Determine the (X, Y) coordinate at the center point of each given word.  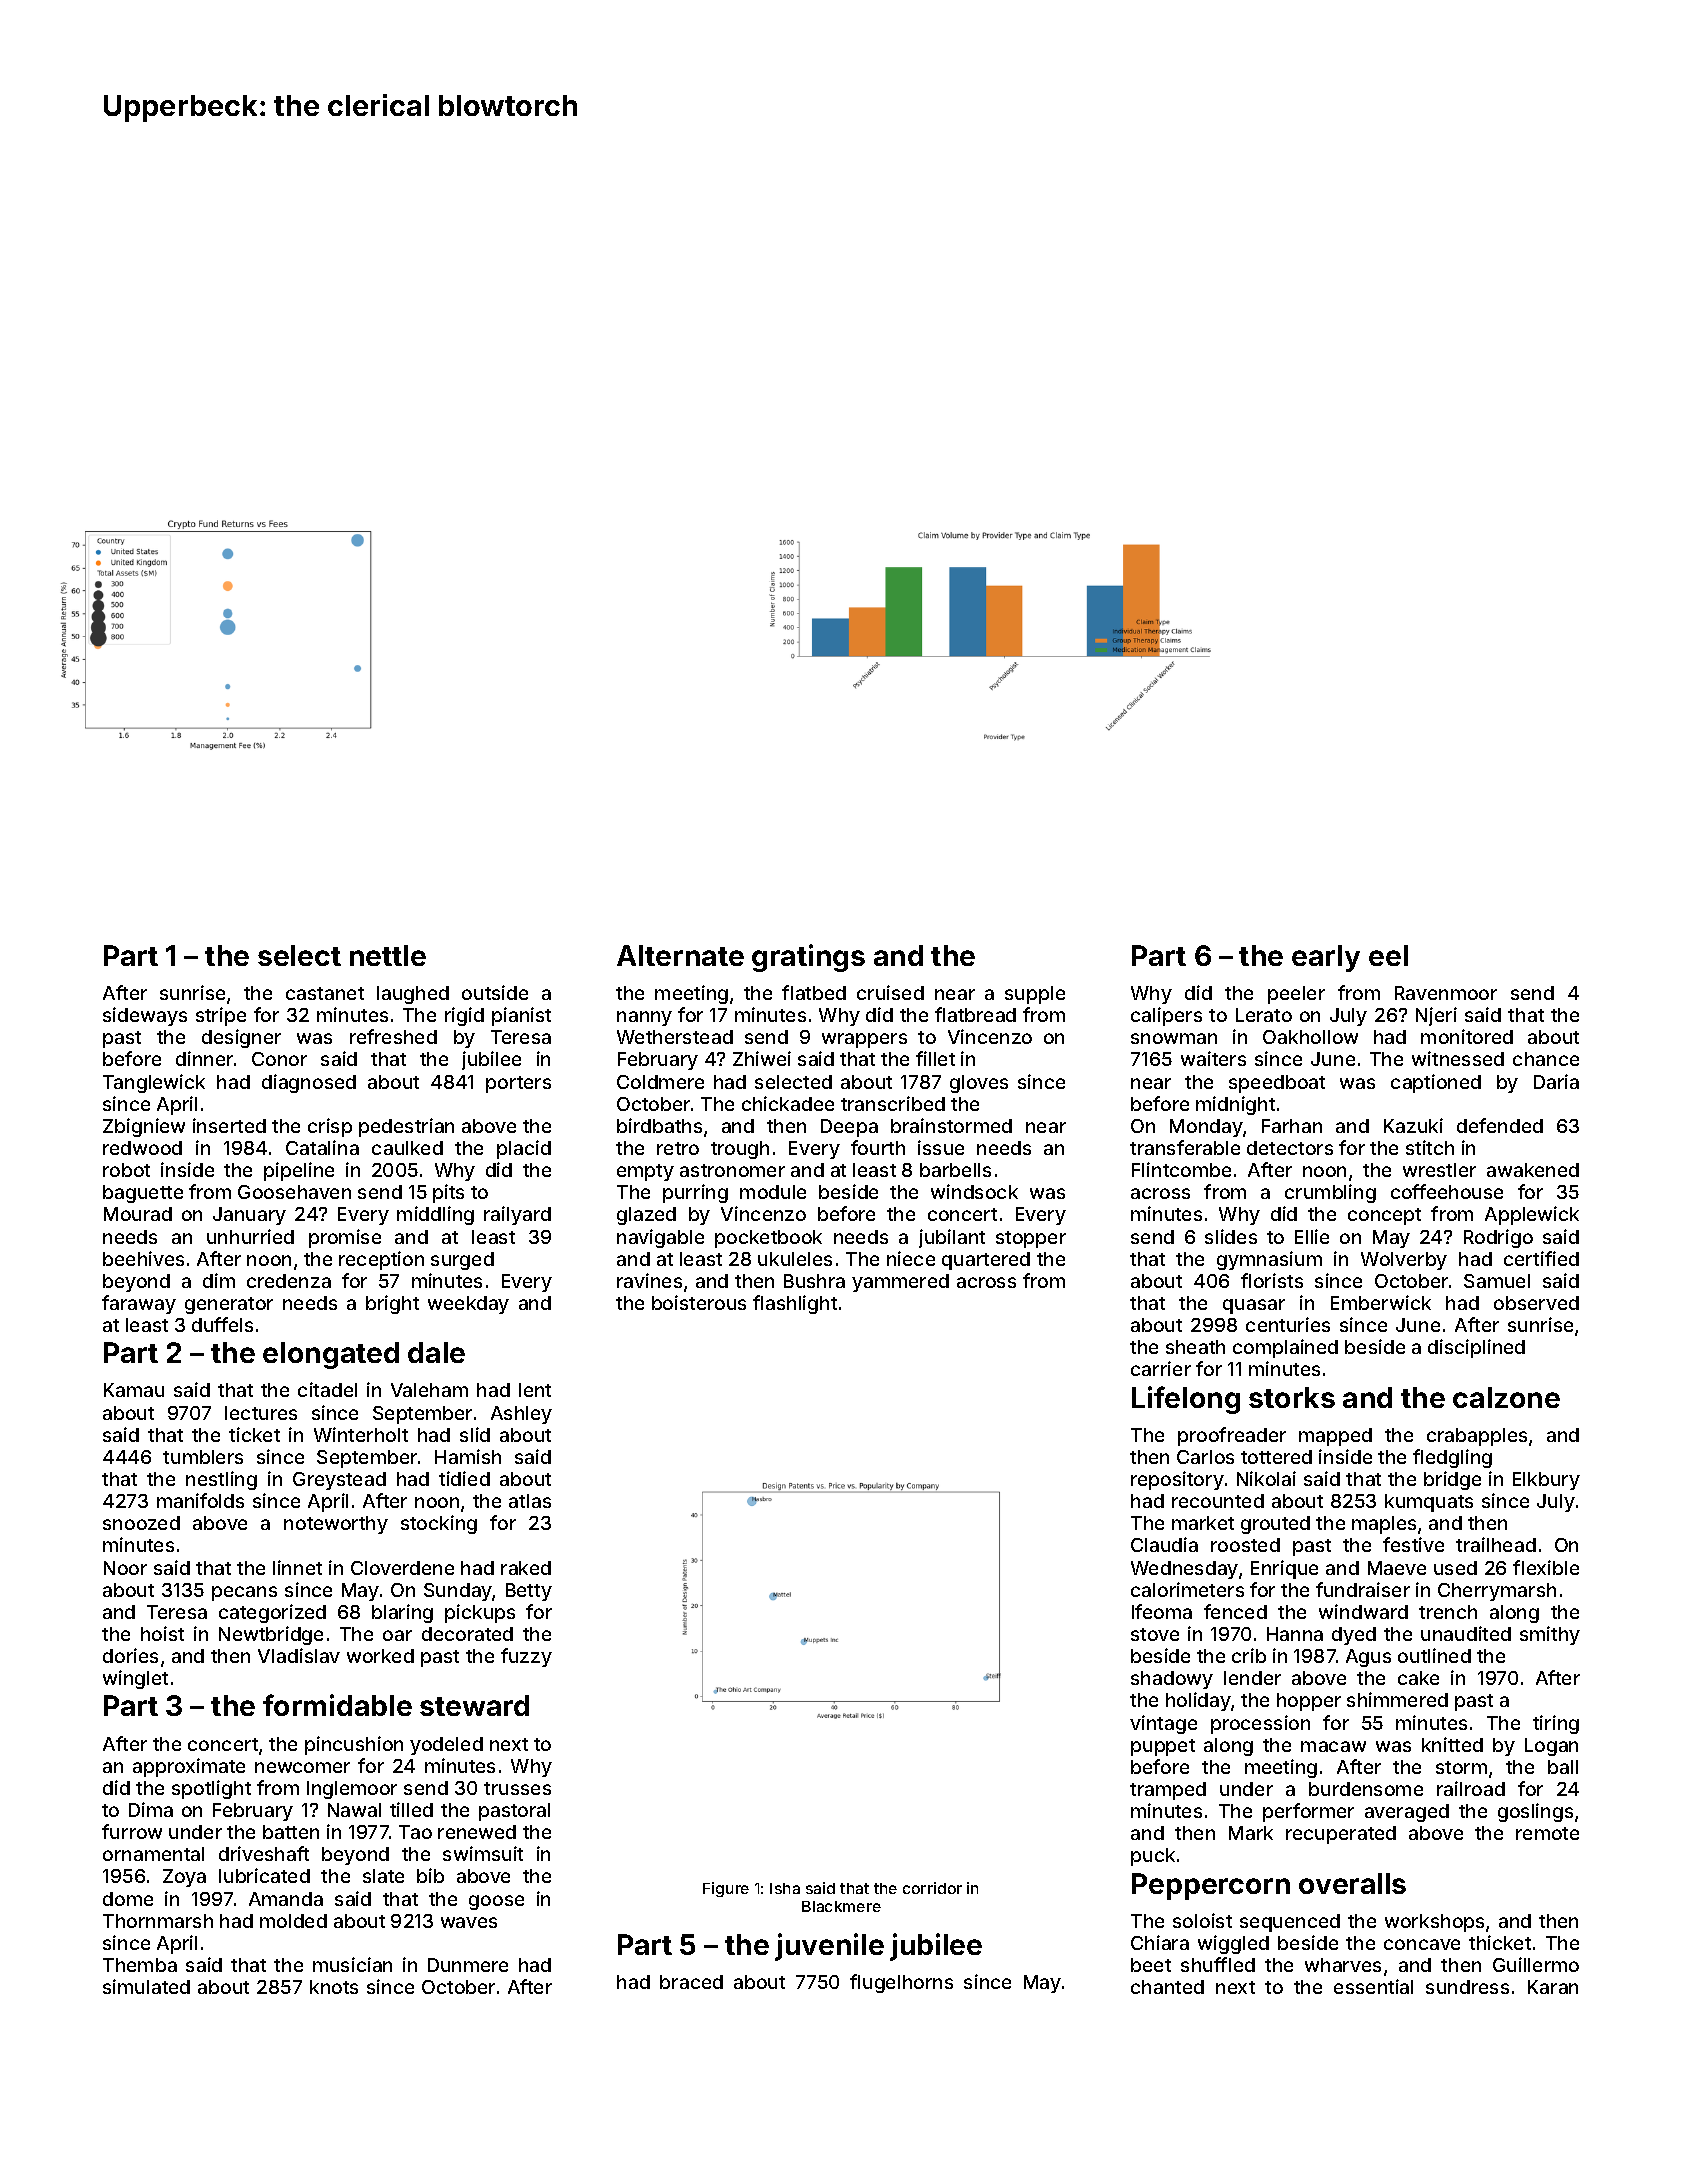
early (1326, 958)
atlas (530, 1501)
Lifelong (1186, 1400)
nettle (388, 955)
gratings (808, 958)
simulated (146, 1986)
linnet (297, 1567)
